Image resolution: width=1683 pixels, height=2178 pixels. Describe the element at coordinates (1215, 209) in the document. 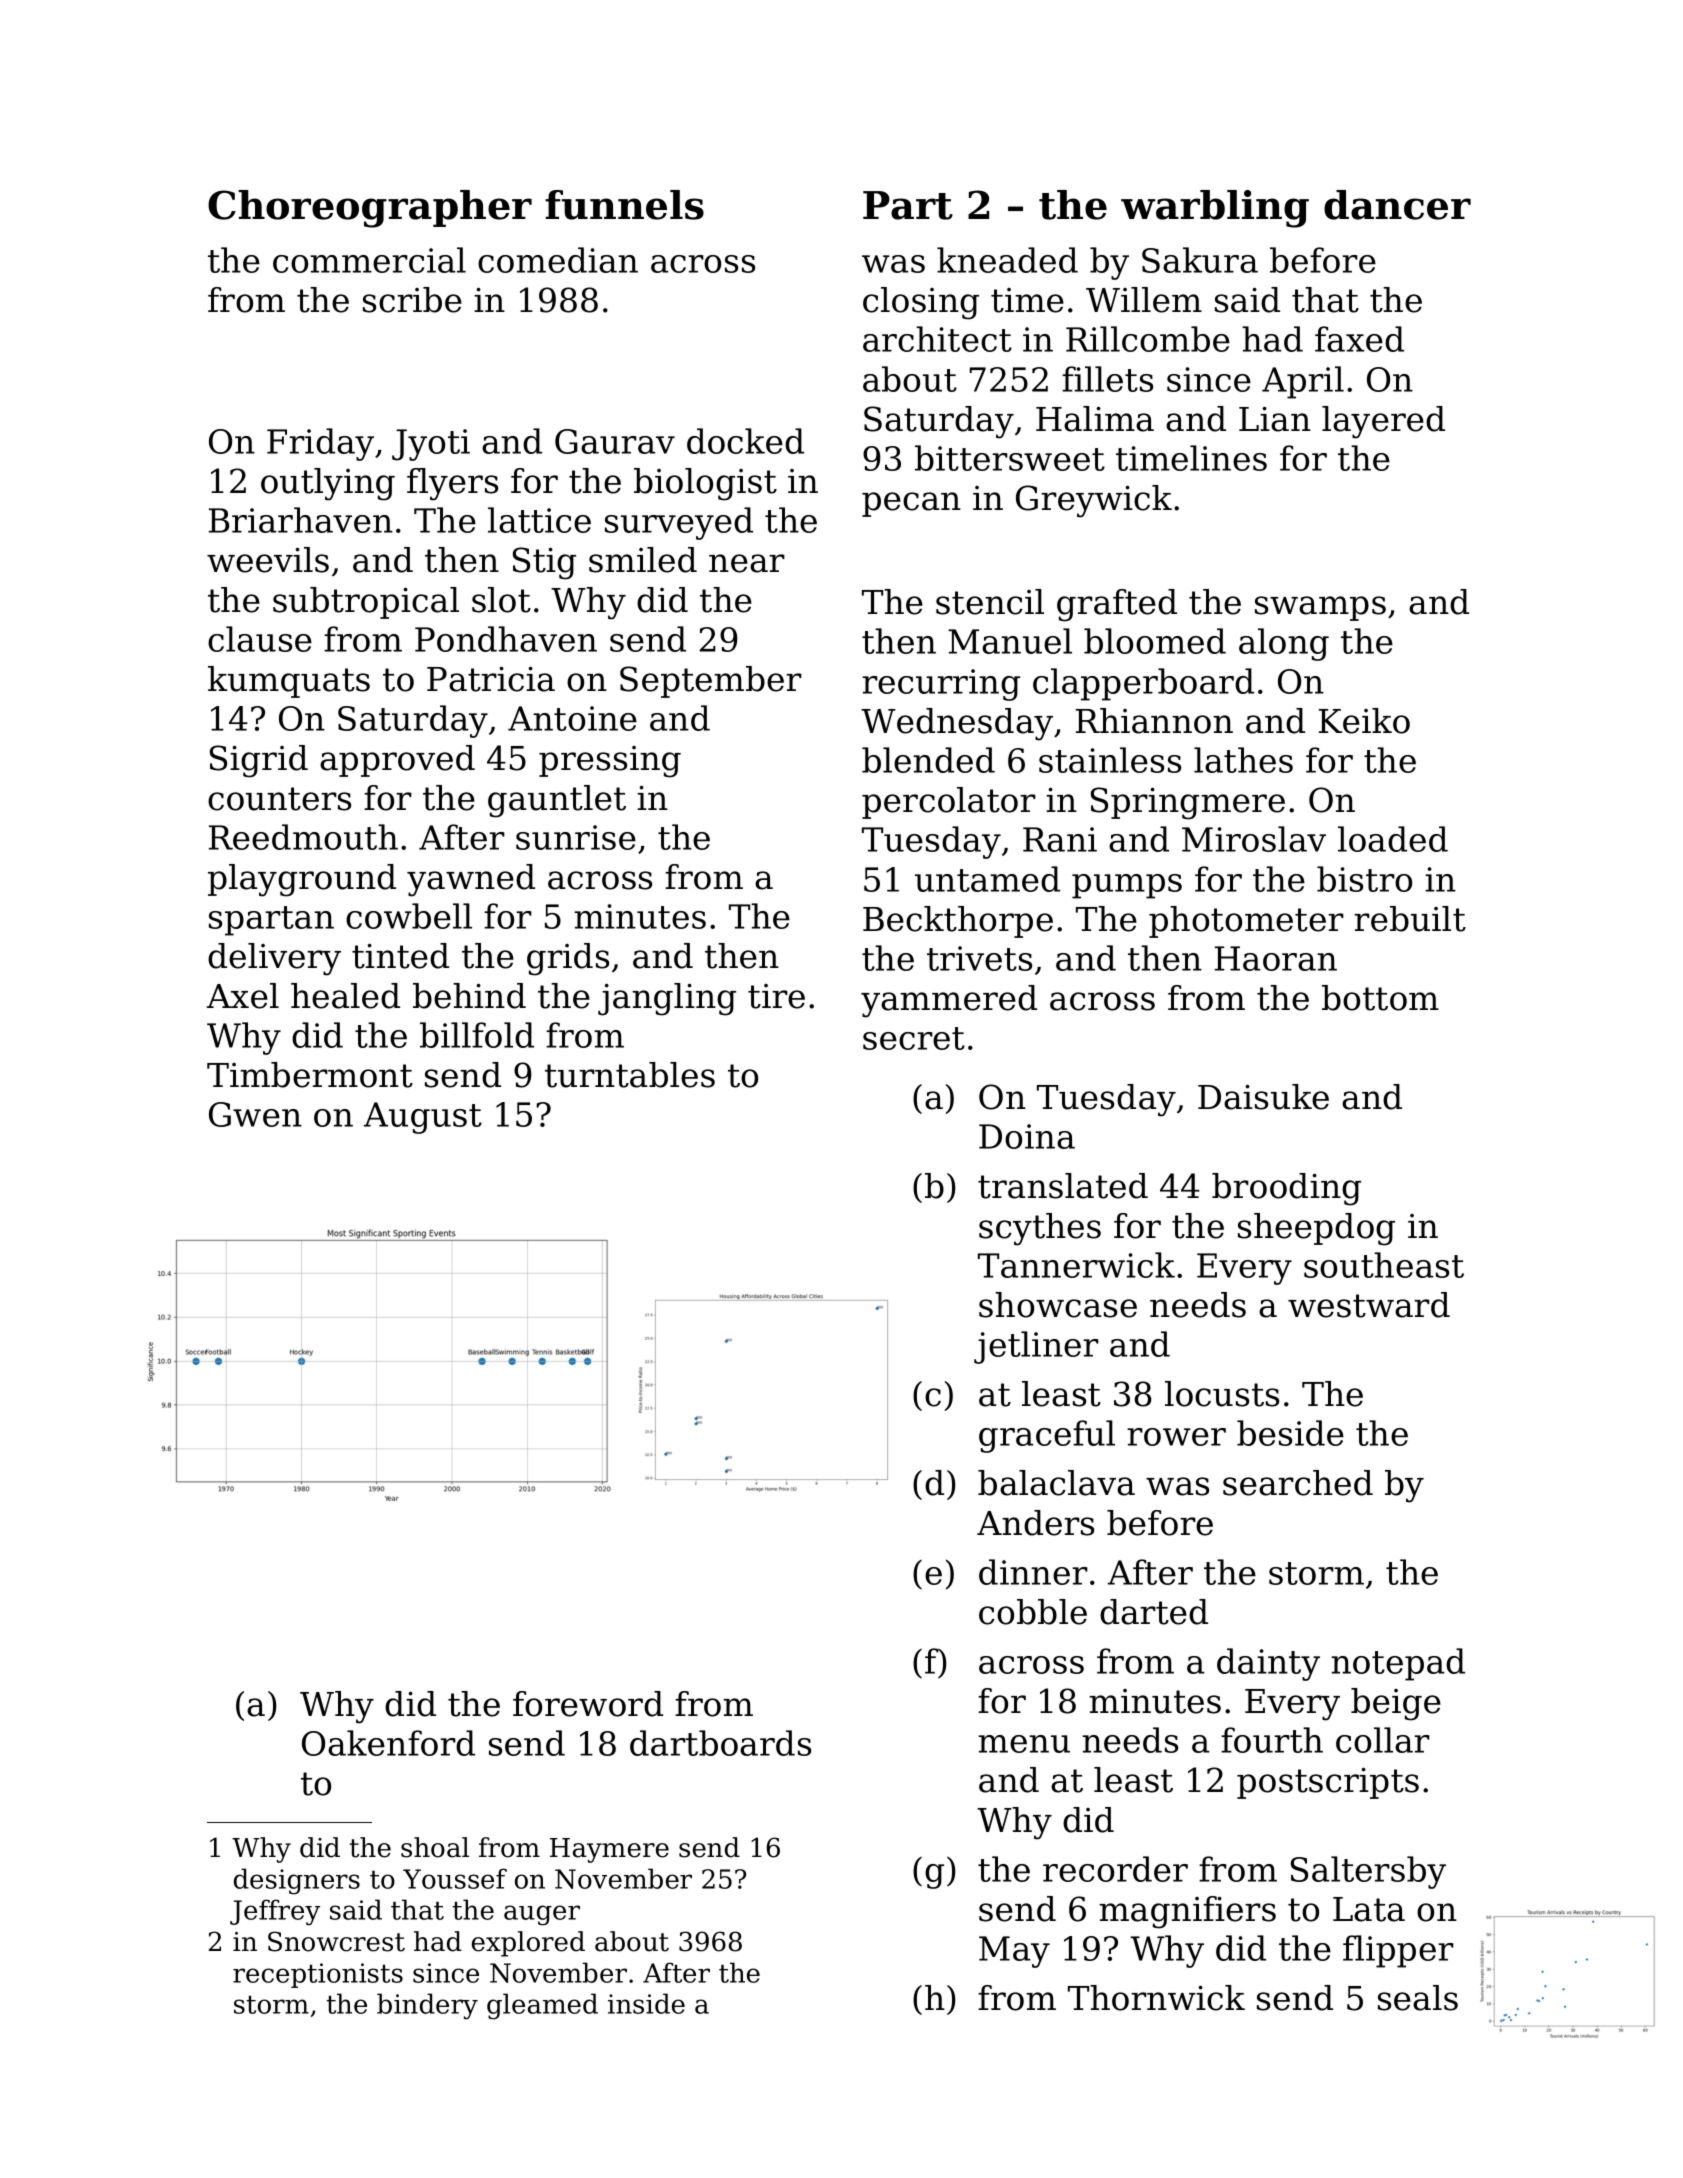

I see `warbling` at that location.
